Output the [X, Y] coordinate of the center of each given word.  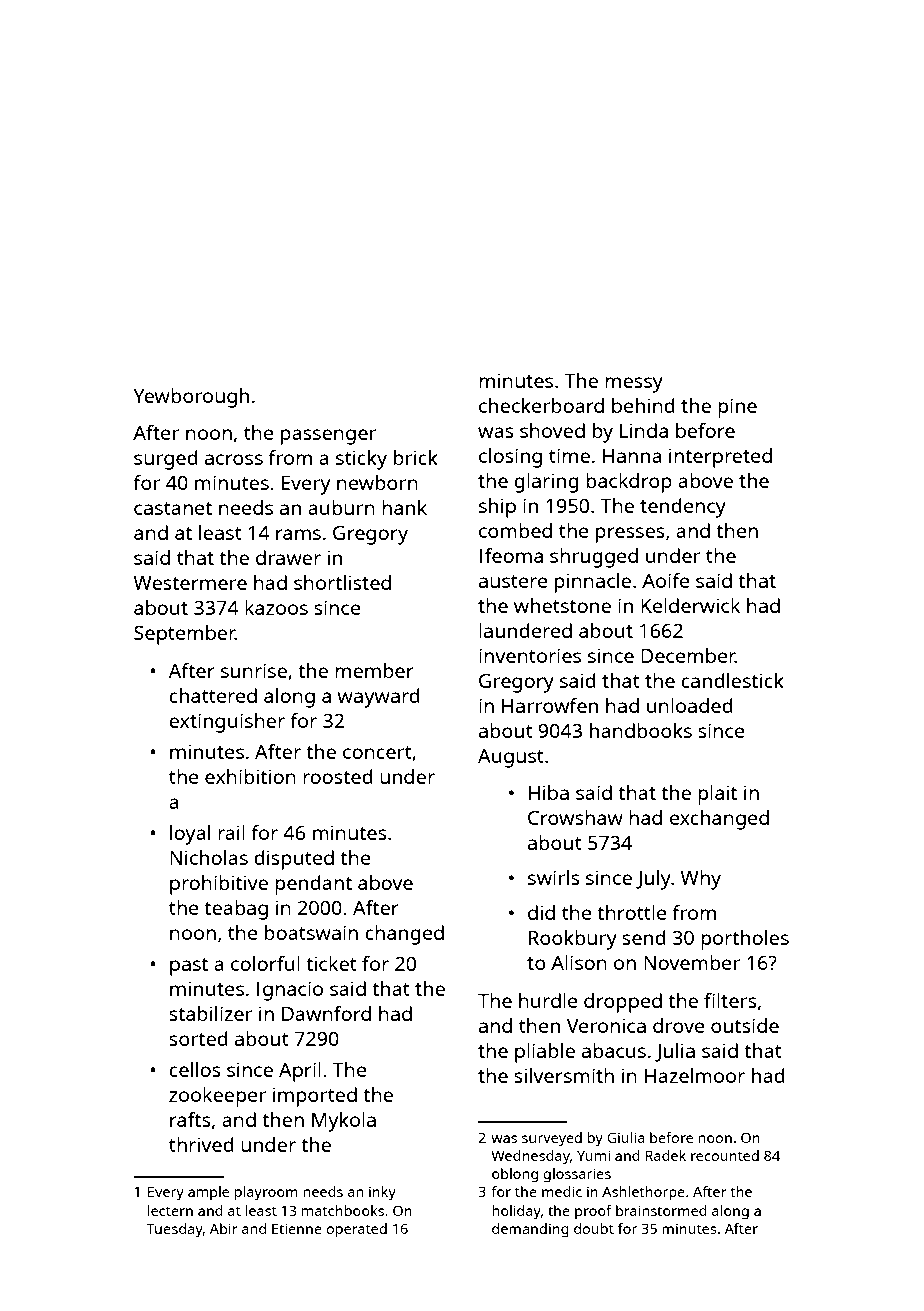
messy [634, 385]
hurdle [548, 1000]
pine [737, 408]
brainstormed [661, 1210]
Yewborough [191, 398]
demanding [530, 1230]
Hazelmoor [695, 1075]
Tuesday [175, 1230]
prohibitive [219, 885]
